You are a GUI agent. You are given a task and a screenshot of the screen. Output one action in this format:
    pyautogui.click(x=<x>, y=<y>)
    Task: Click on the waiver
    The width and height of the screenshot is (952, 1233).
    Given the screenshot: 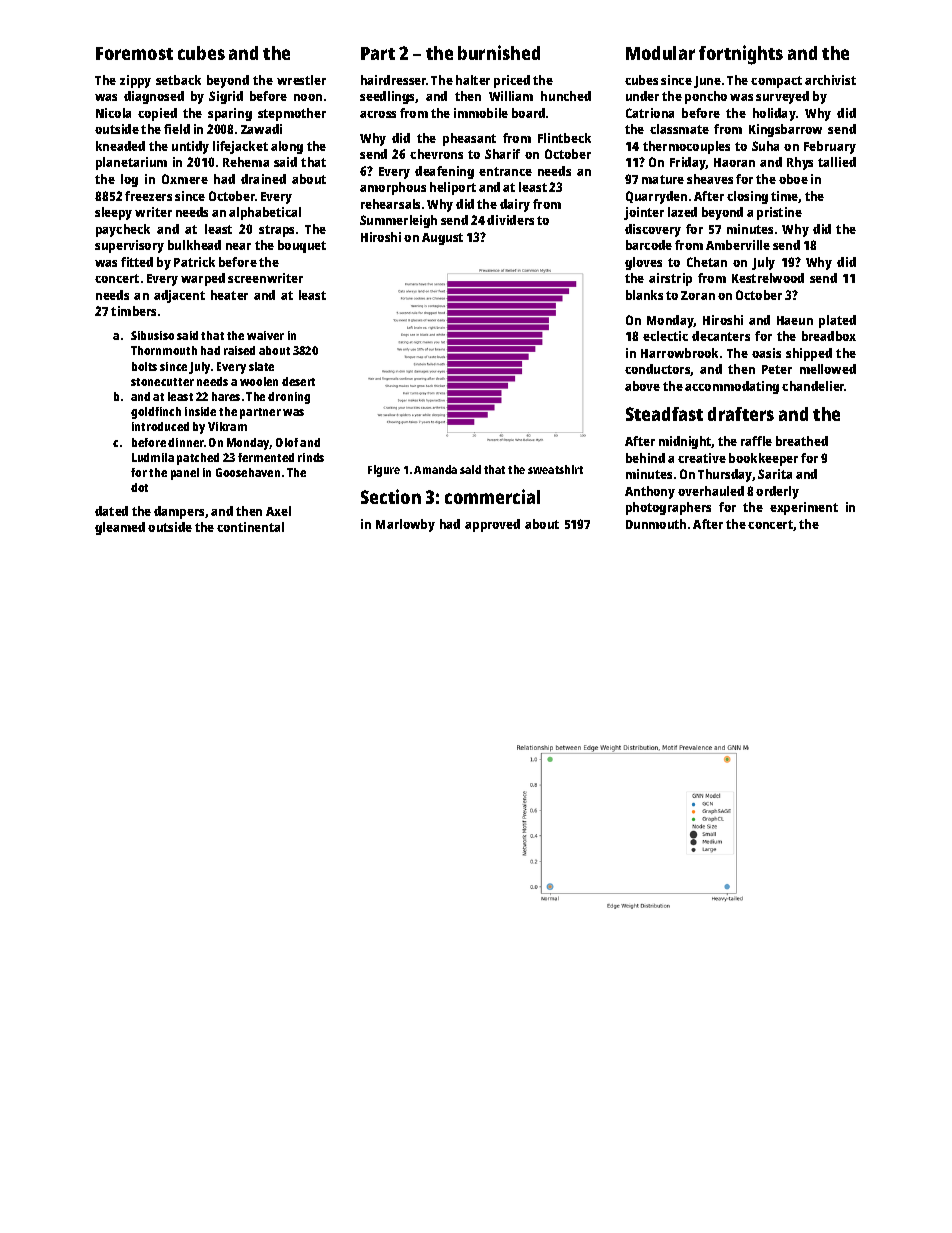 What is the action you would take?
    pyautogui.click(x=265, y=335)
